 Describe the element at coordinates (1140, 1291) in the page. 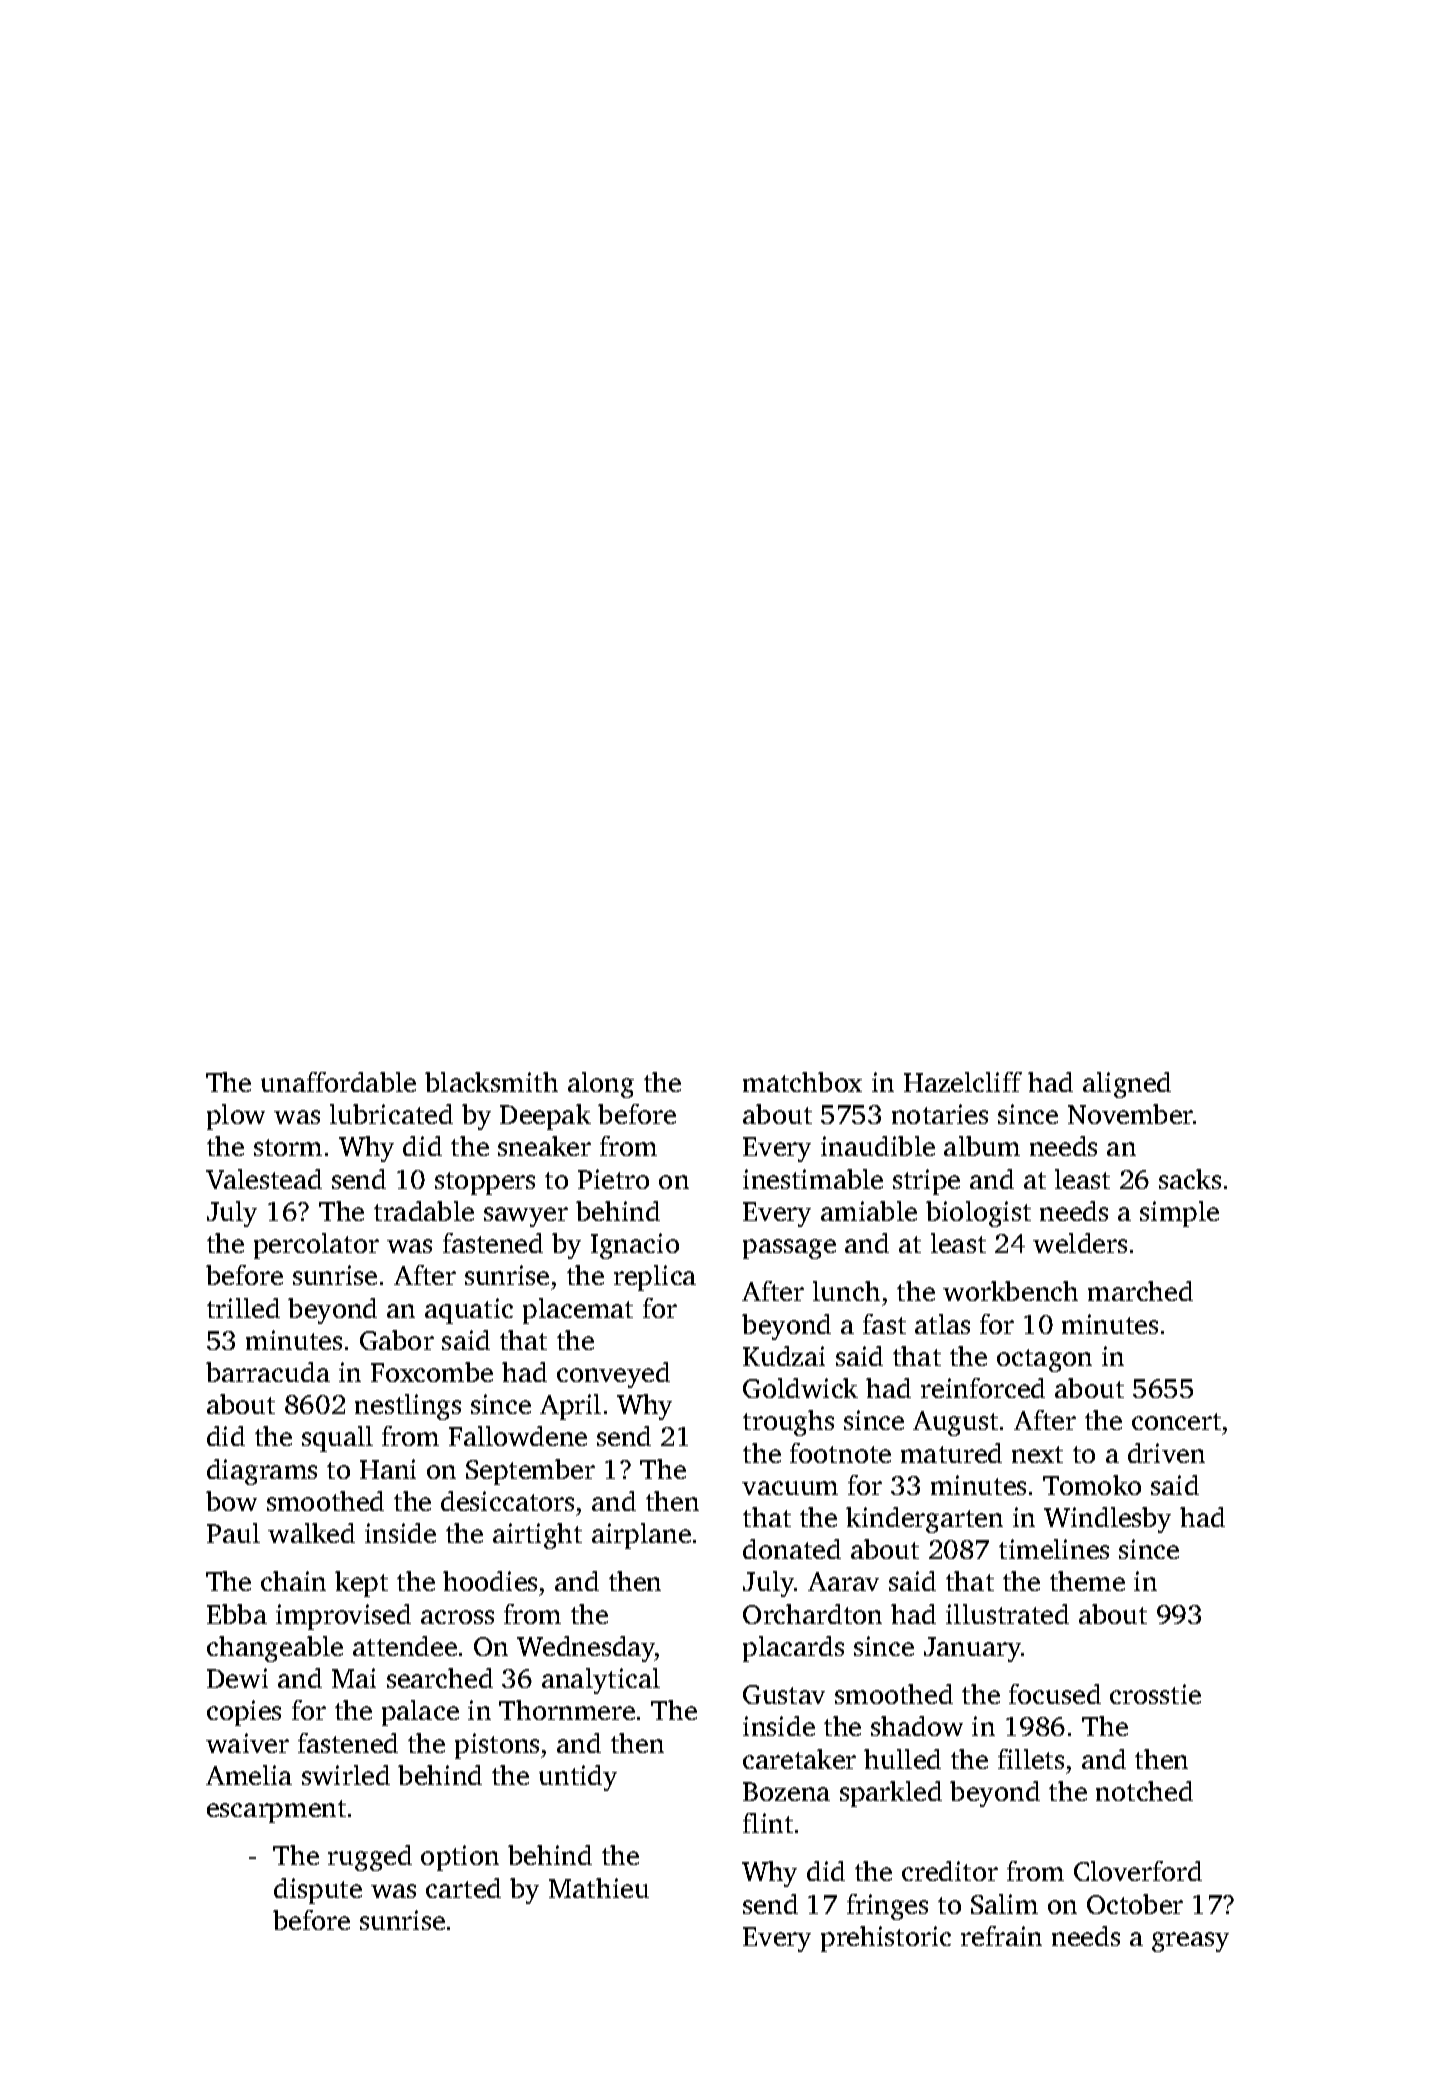

I see `marched` at that location.
